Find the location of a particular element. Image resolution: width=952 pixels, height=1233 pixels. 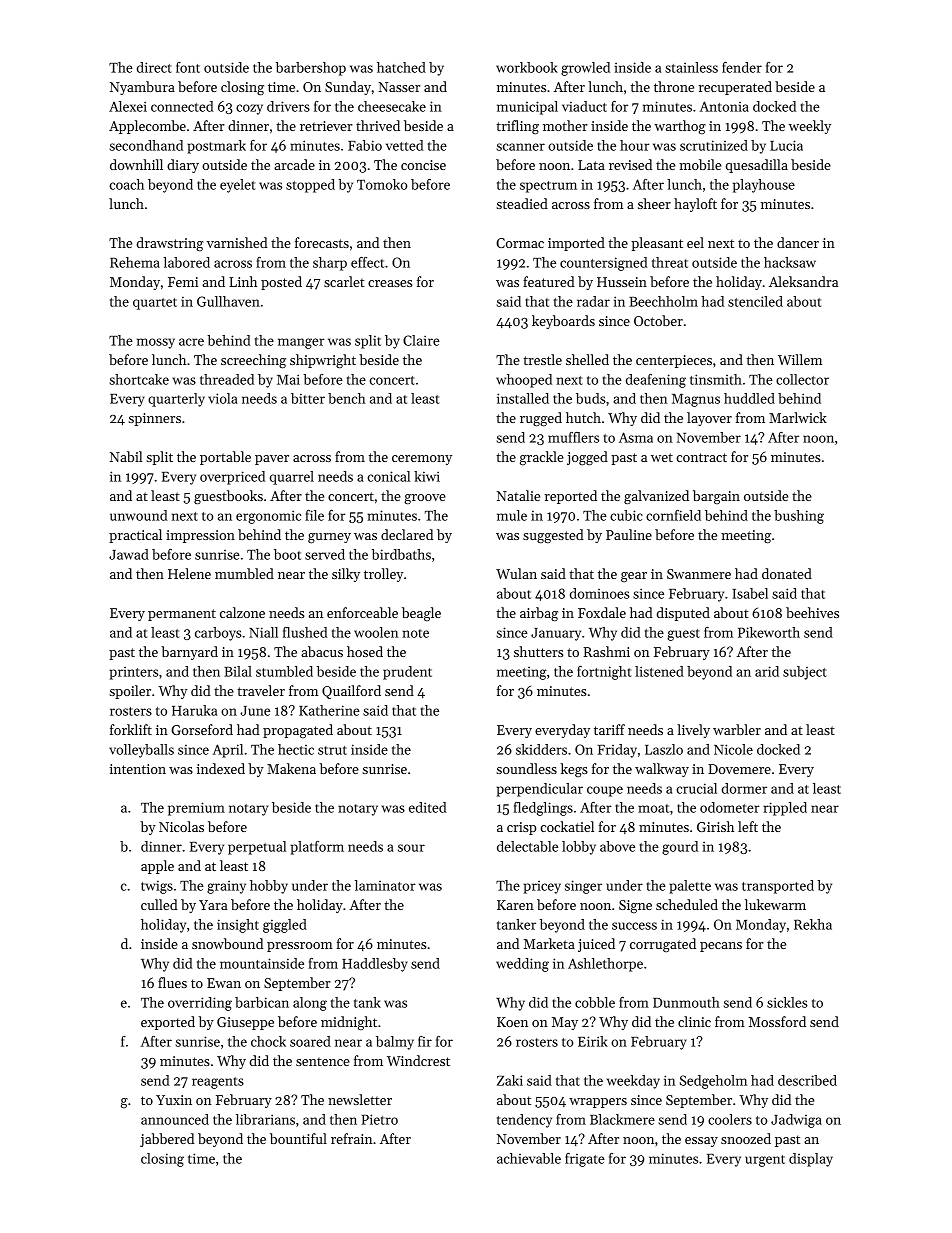

bountiful is located at coordinates (298, 1138).
